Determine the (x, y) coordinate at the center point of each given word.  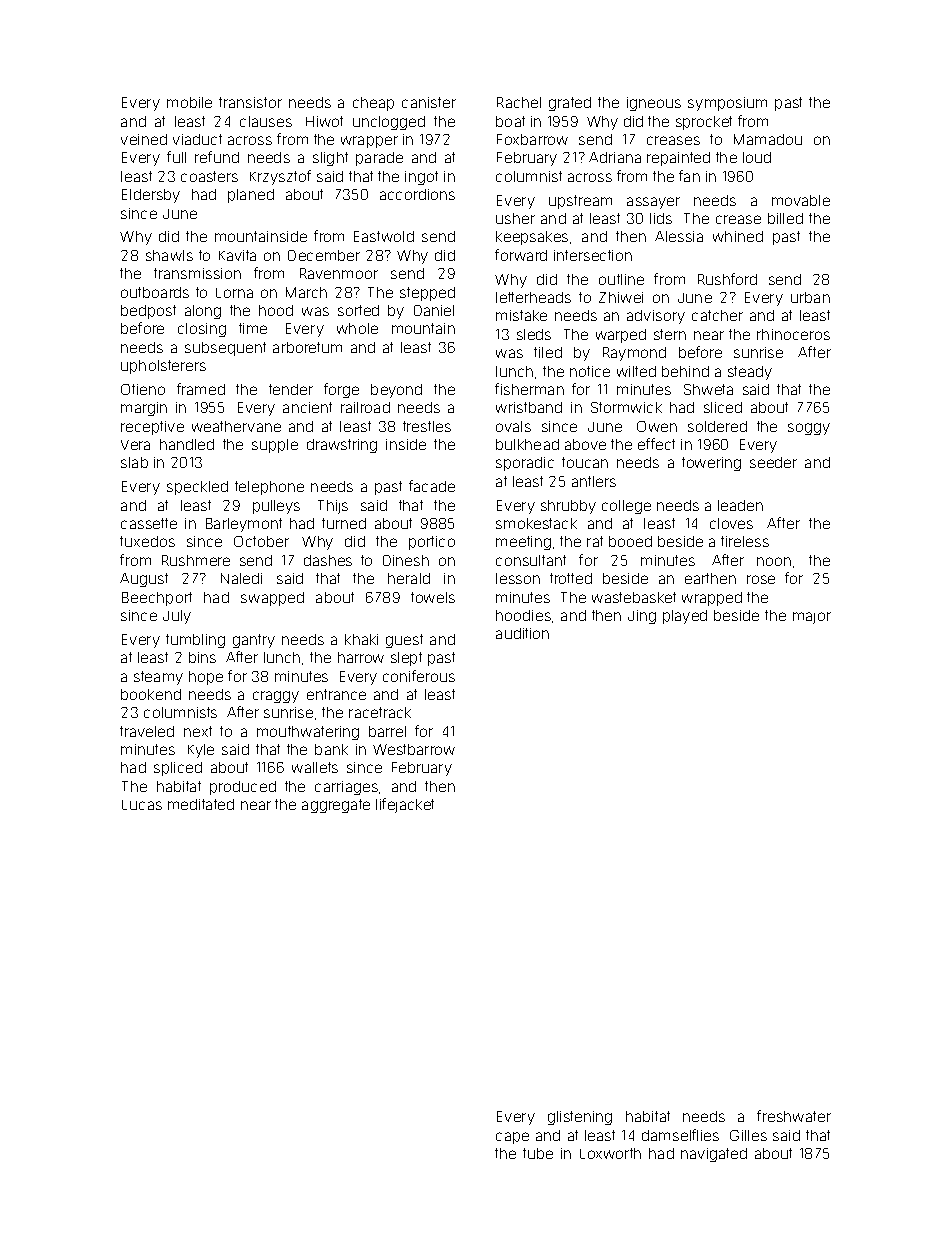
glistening (580, 1118)
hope (206, 678)
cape (512, 1138)
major (812, 618)
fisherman (529, 389)
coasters (209, 176)
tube (538, 1153)
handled (187, 444)
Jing (642, 617)
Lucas (142, 805)
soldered (717, 426)
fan (689, 176)
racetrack (380, 712)
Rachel (519, 102)
